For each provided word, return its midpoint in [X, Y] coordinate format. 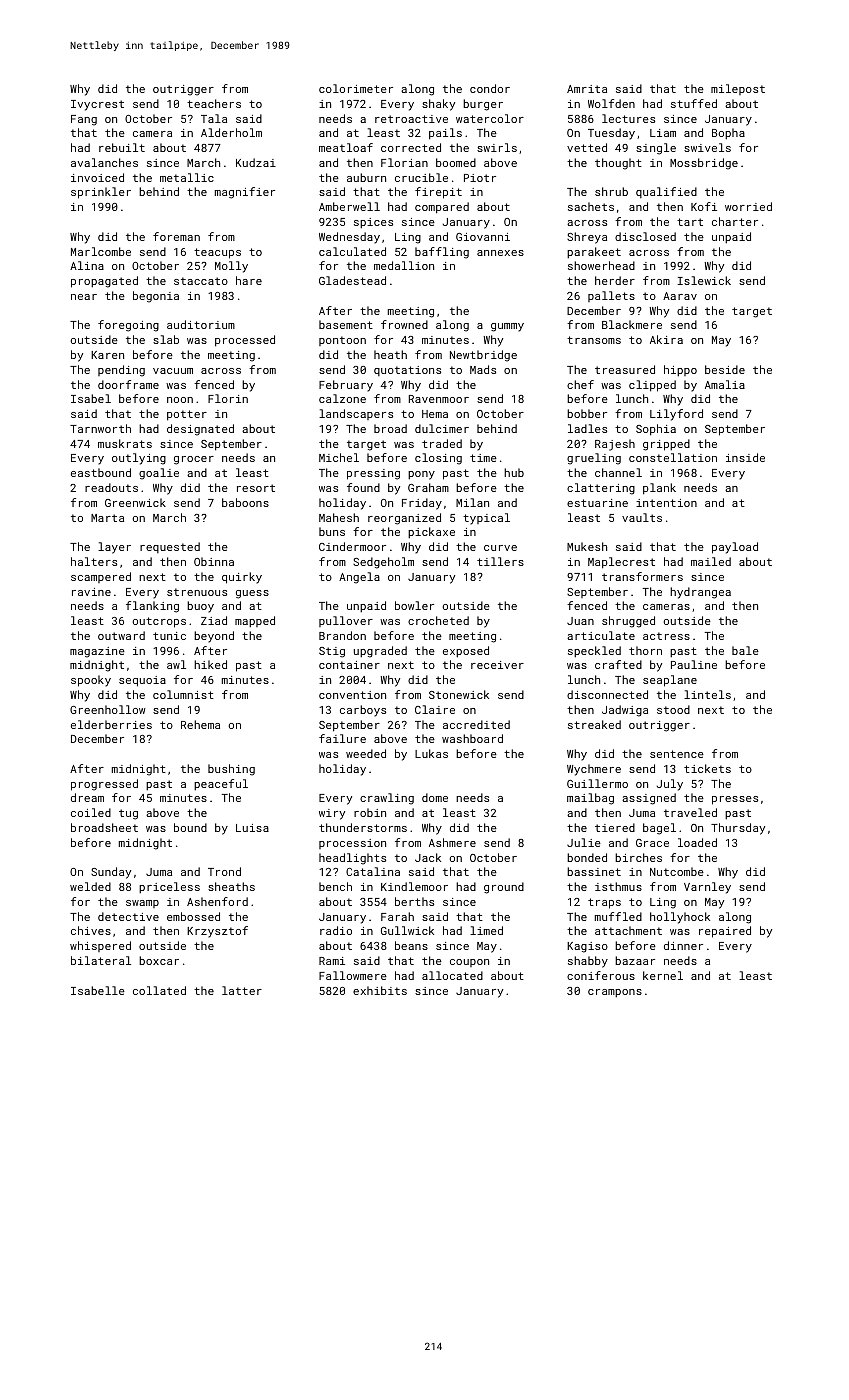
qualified [666, 192]
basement [346, 324]
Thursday [738, 829]
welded [90, 886]
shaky [438, 105]
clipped [652, 386]
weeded [366, 753]
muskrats [125, 443]
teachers [214, 103]
